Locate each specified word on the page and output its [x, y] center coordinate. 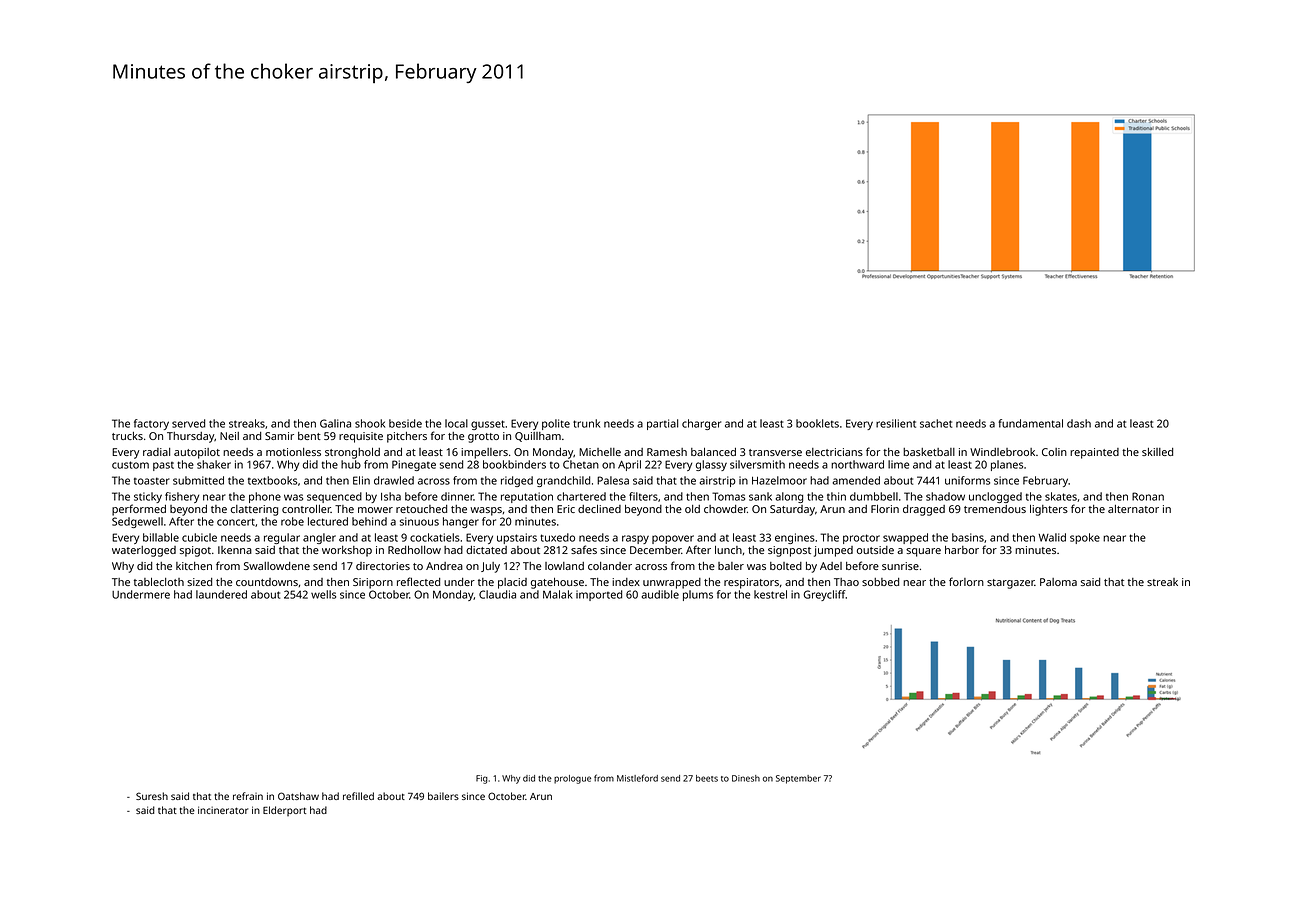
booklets [817, 423]
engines [795, 538]
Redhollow [414, 550]
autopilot [197, 453]
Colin [1054, 452]
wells [323, 594]
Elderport [284, 811]
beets [707, 778]
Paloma [1058, 582]
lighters [1049, 510]
